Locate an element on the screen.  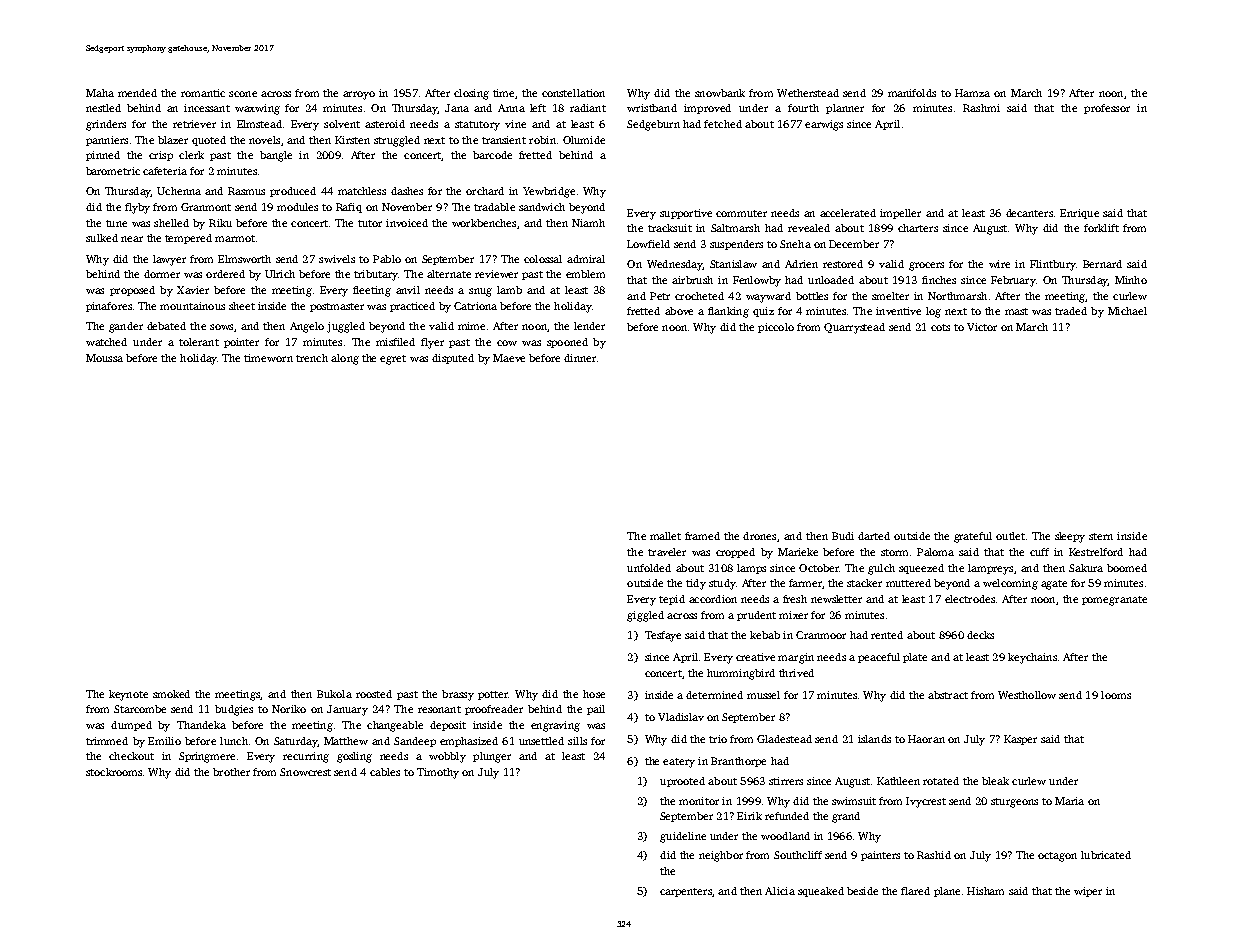
mallet is located at coordinates (665, 536).
